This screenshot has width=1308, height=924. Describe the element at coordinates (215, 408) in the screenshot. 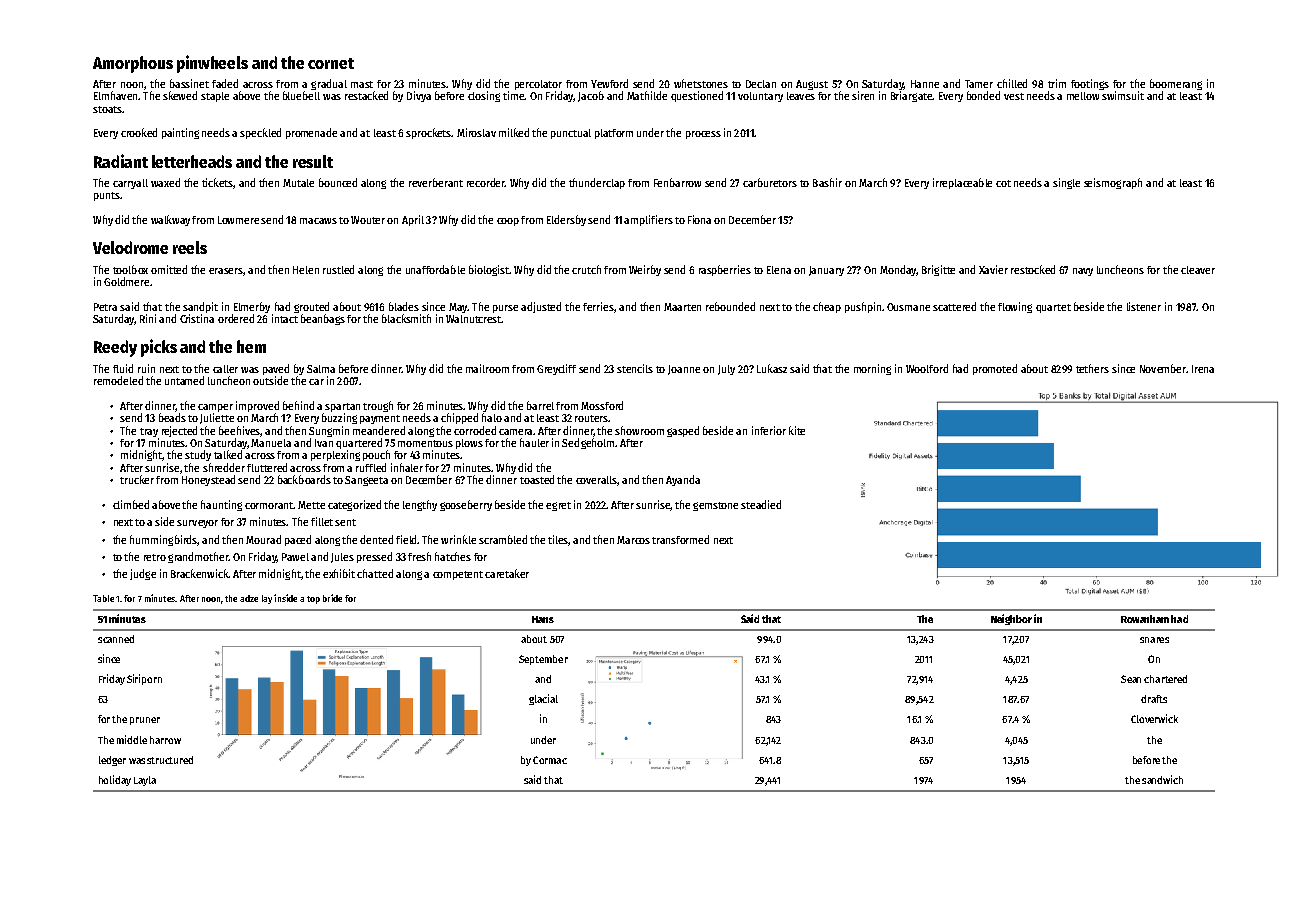

I see `camper` at that location.
